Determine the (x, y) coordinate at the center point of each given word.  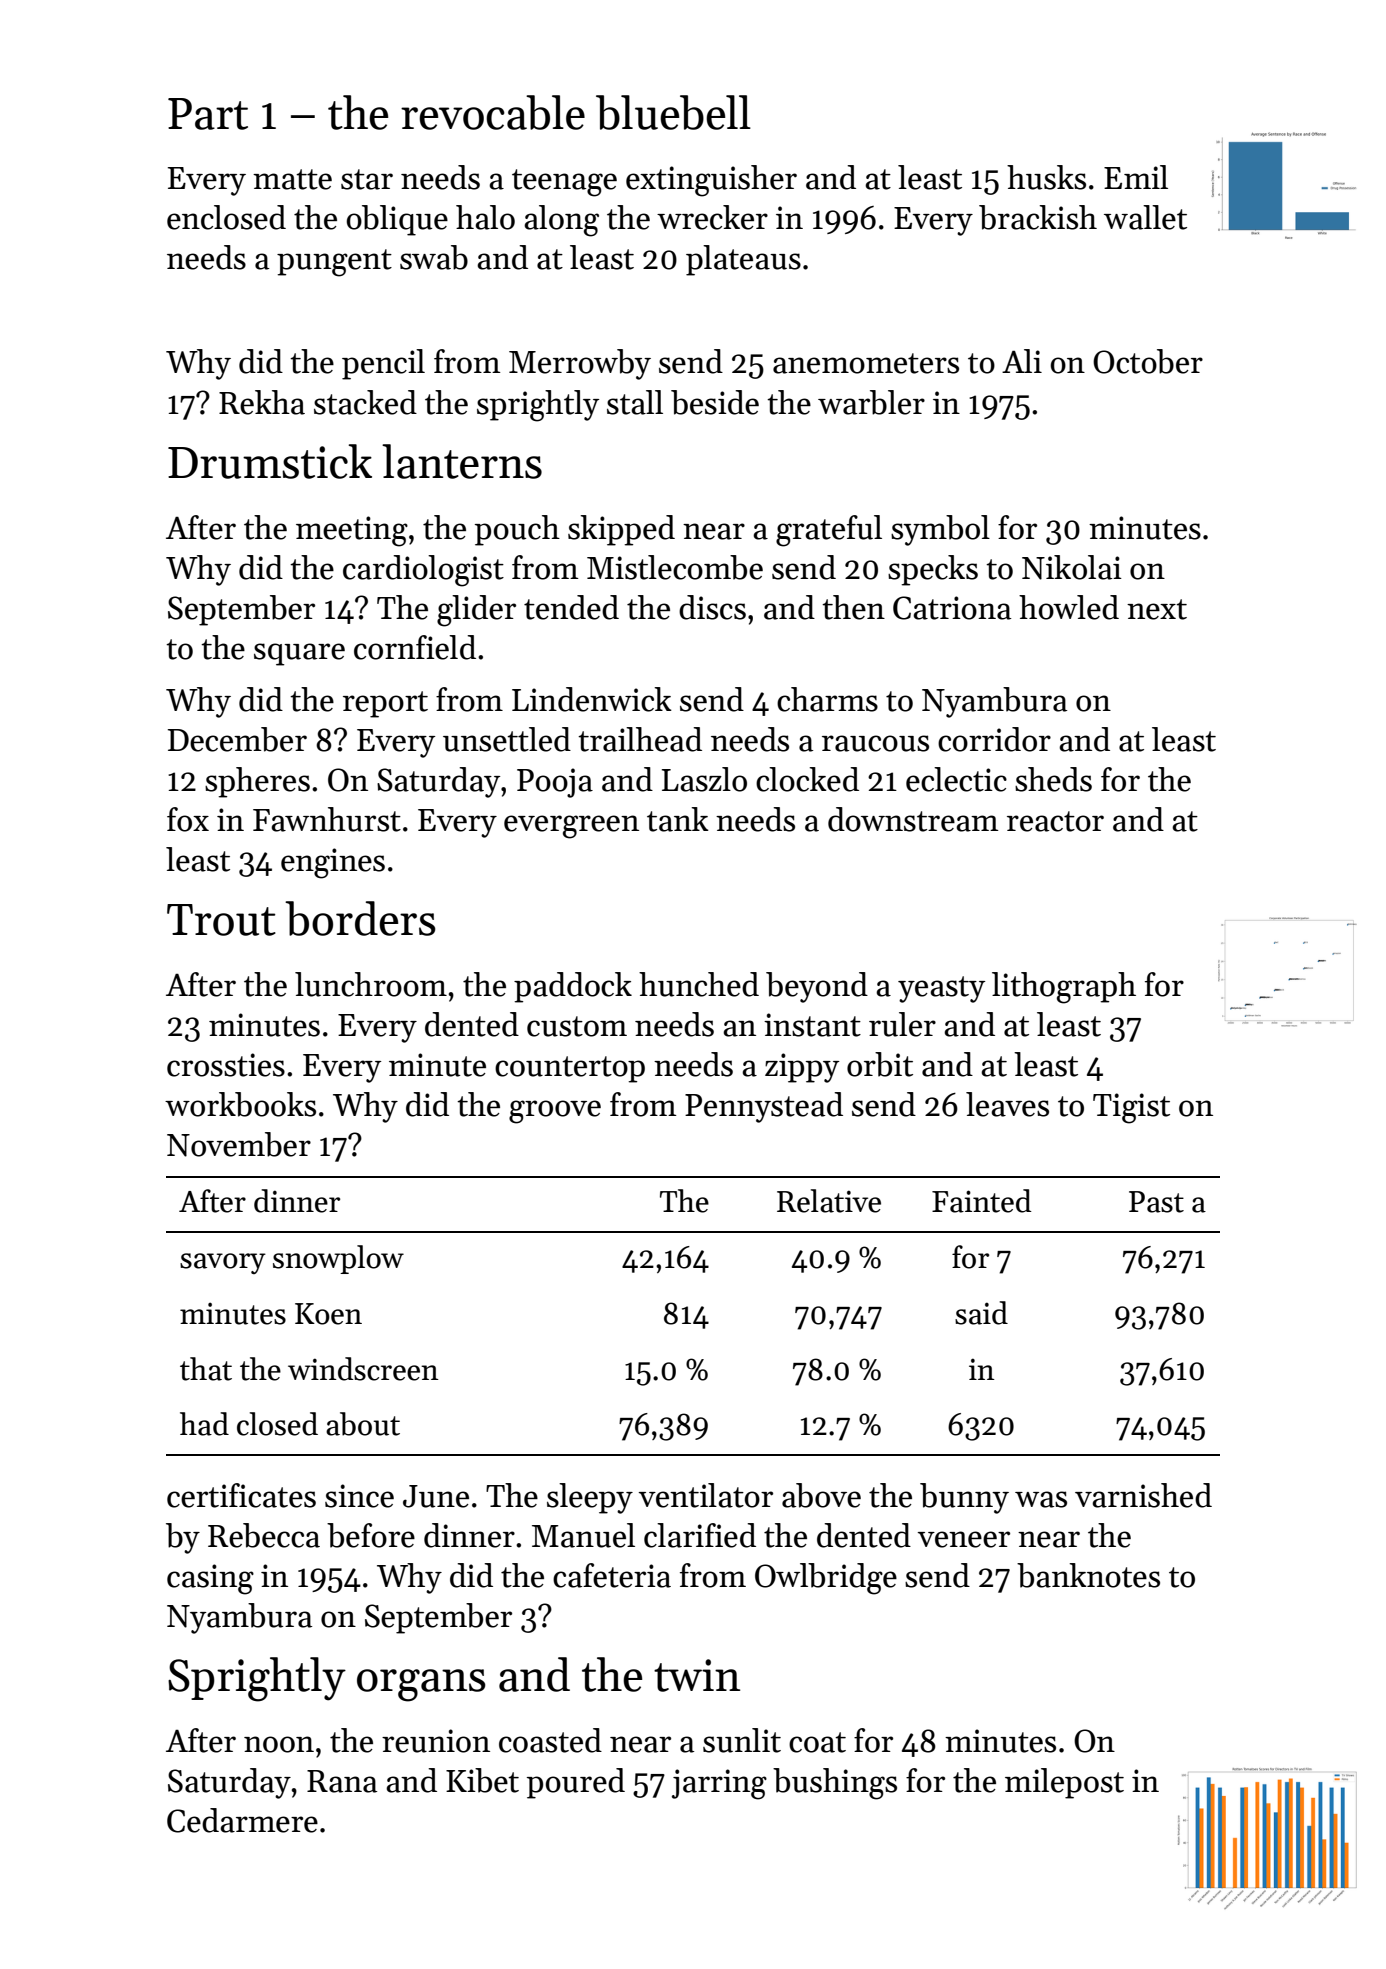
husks (1046, 177)
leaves (1007, 1104)
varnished (1143, 1495)
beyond (817, 987)
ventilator (706, 1495)
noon (279, 1744)
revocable (493, 112)
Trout (221, 920)
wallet (1145, 217)
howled (1069, 607)
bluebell (673, 112)
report (385, 704)
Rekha (262, 402)
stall (635, 402)
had (204, 1424)
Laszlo (704, 779)
